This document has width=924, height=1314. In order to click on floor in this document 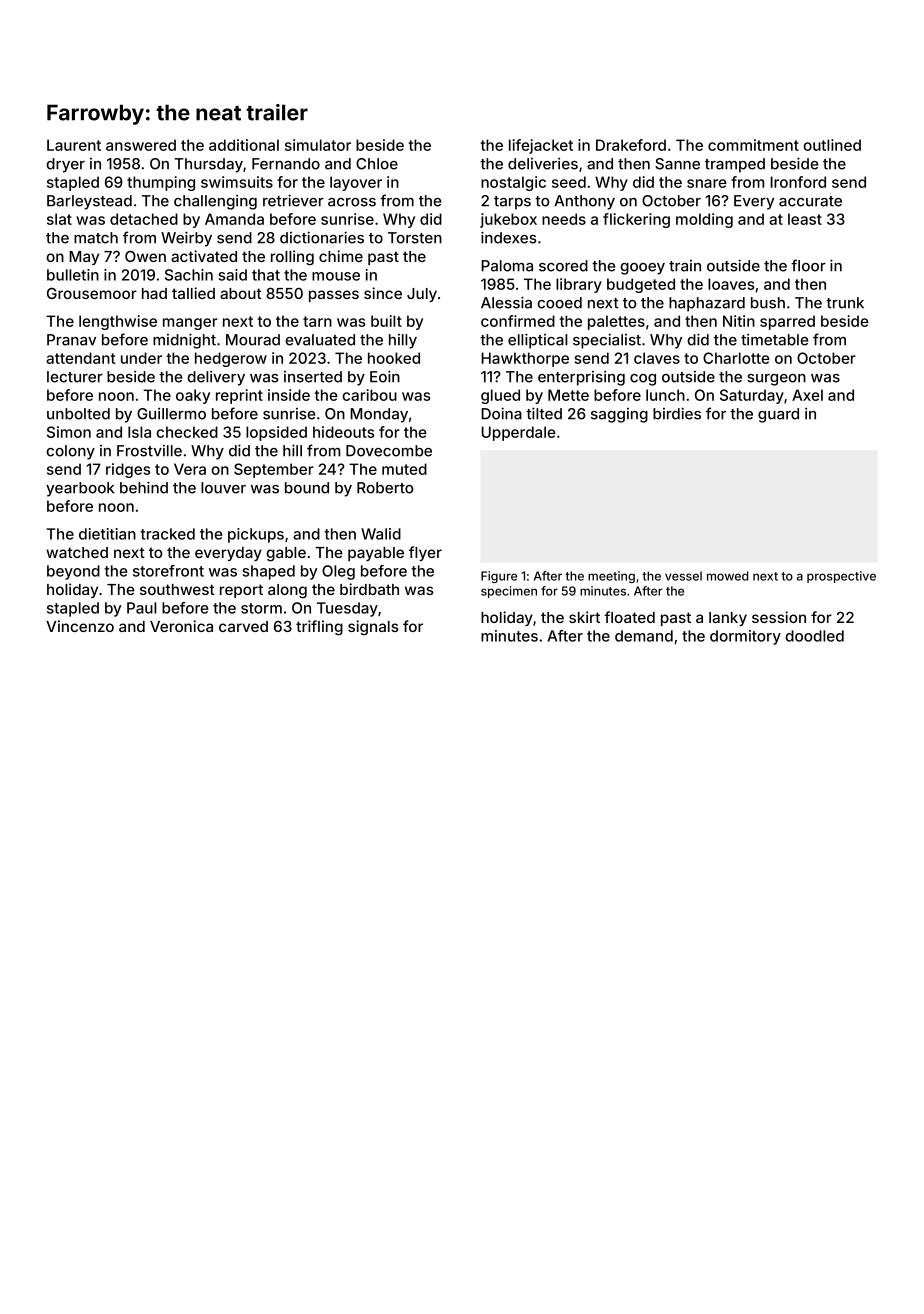, I will do `click(808, 265)`.
